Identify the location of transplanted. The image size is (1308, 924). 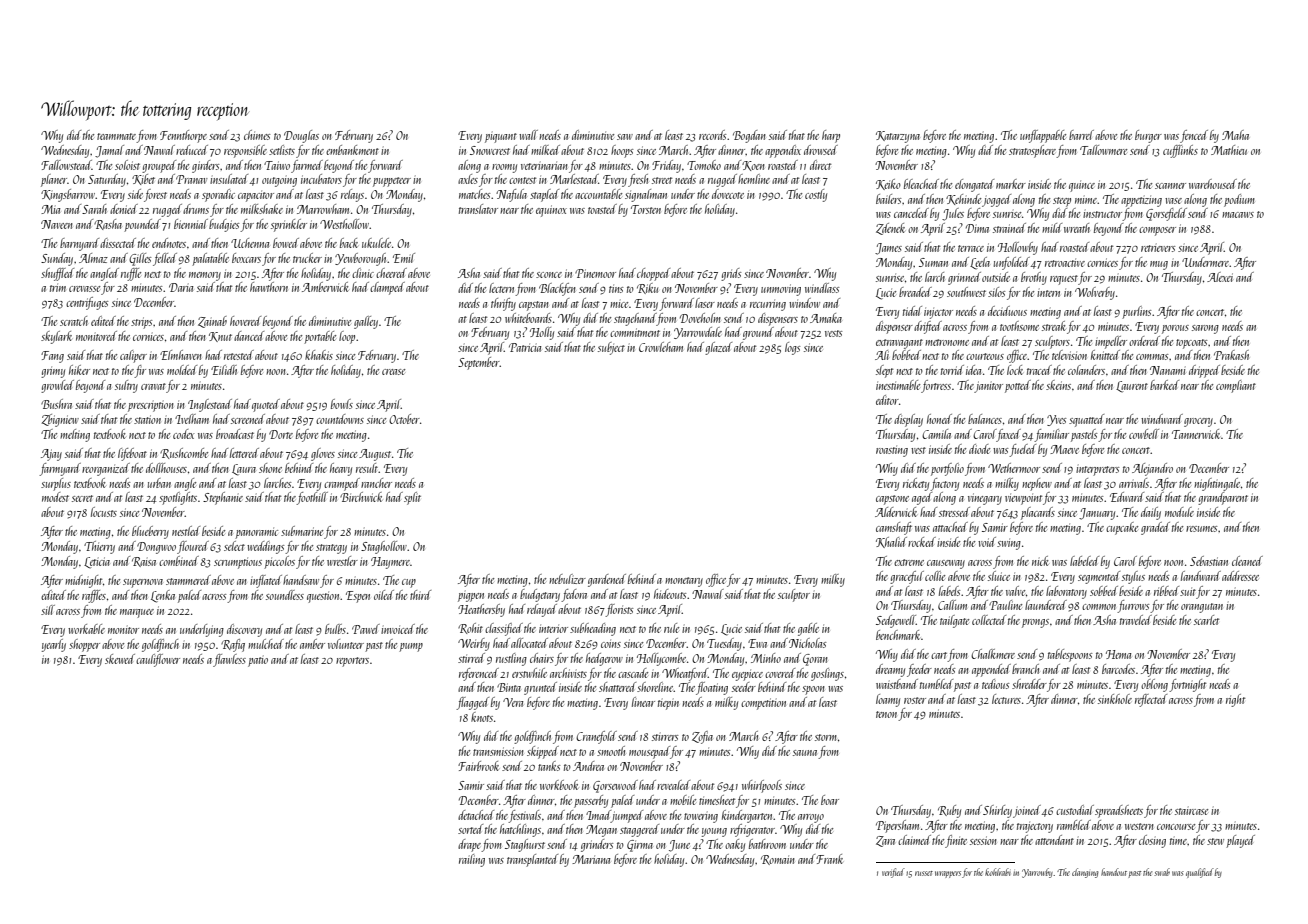
(532, 860).
